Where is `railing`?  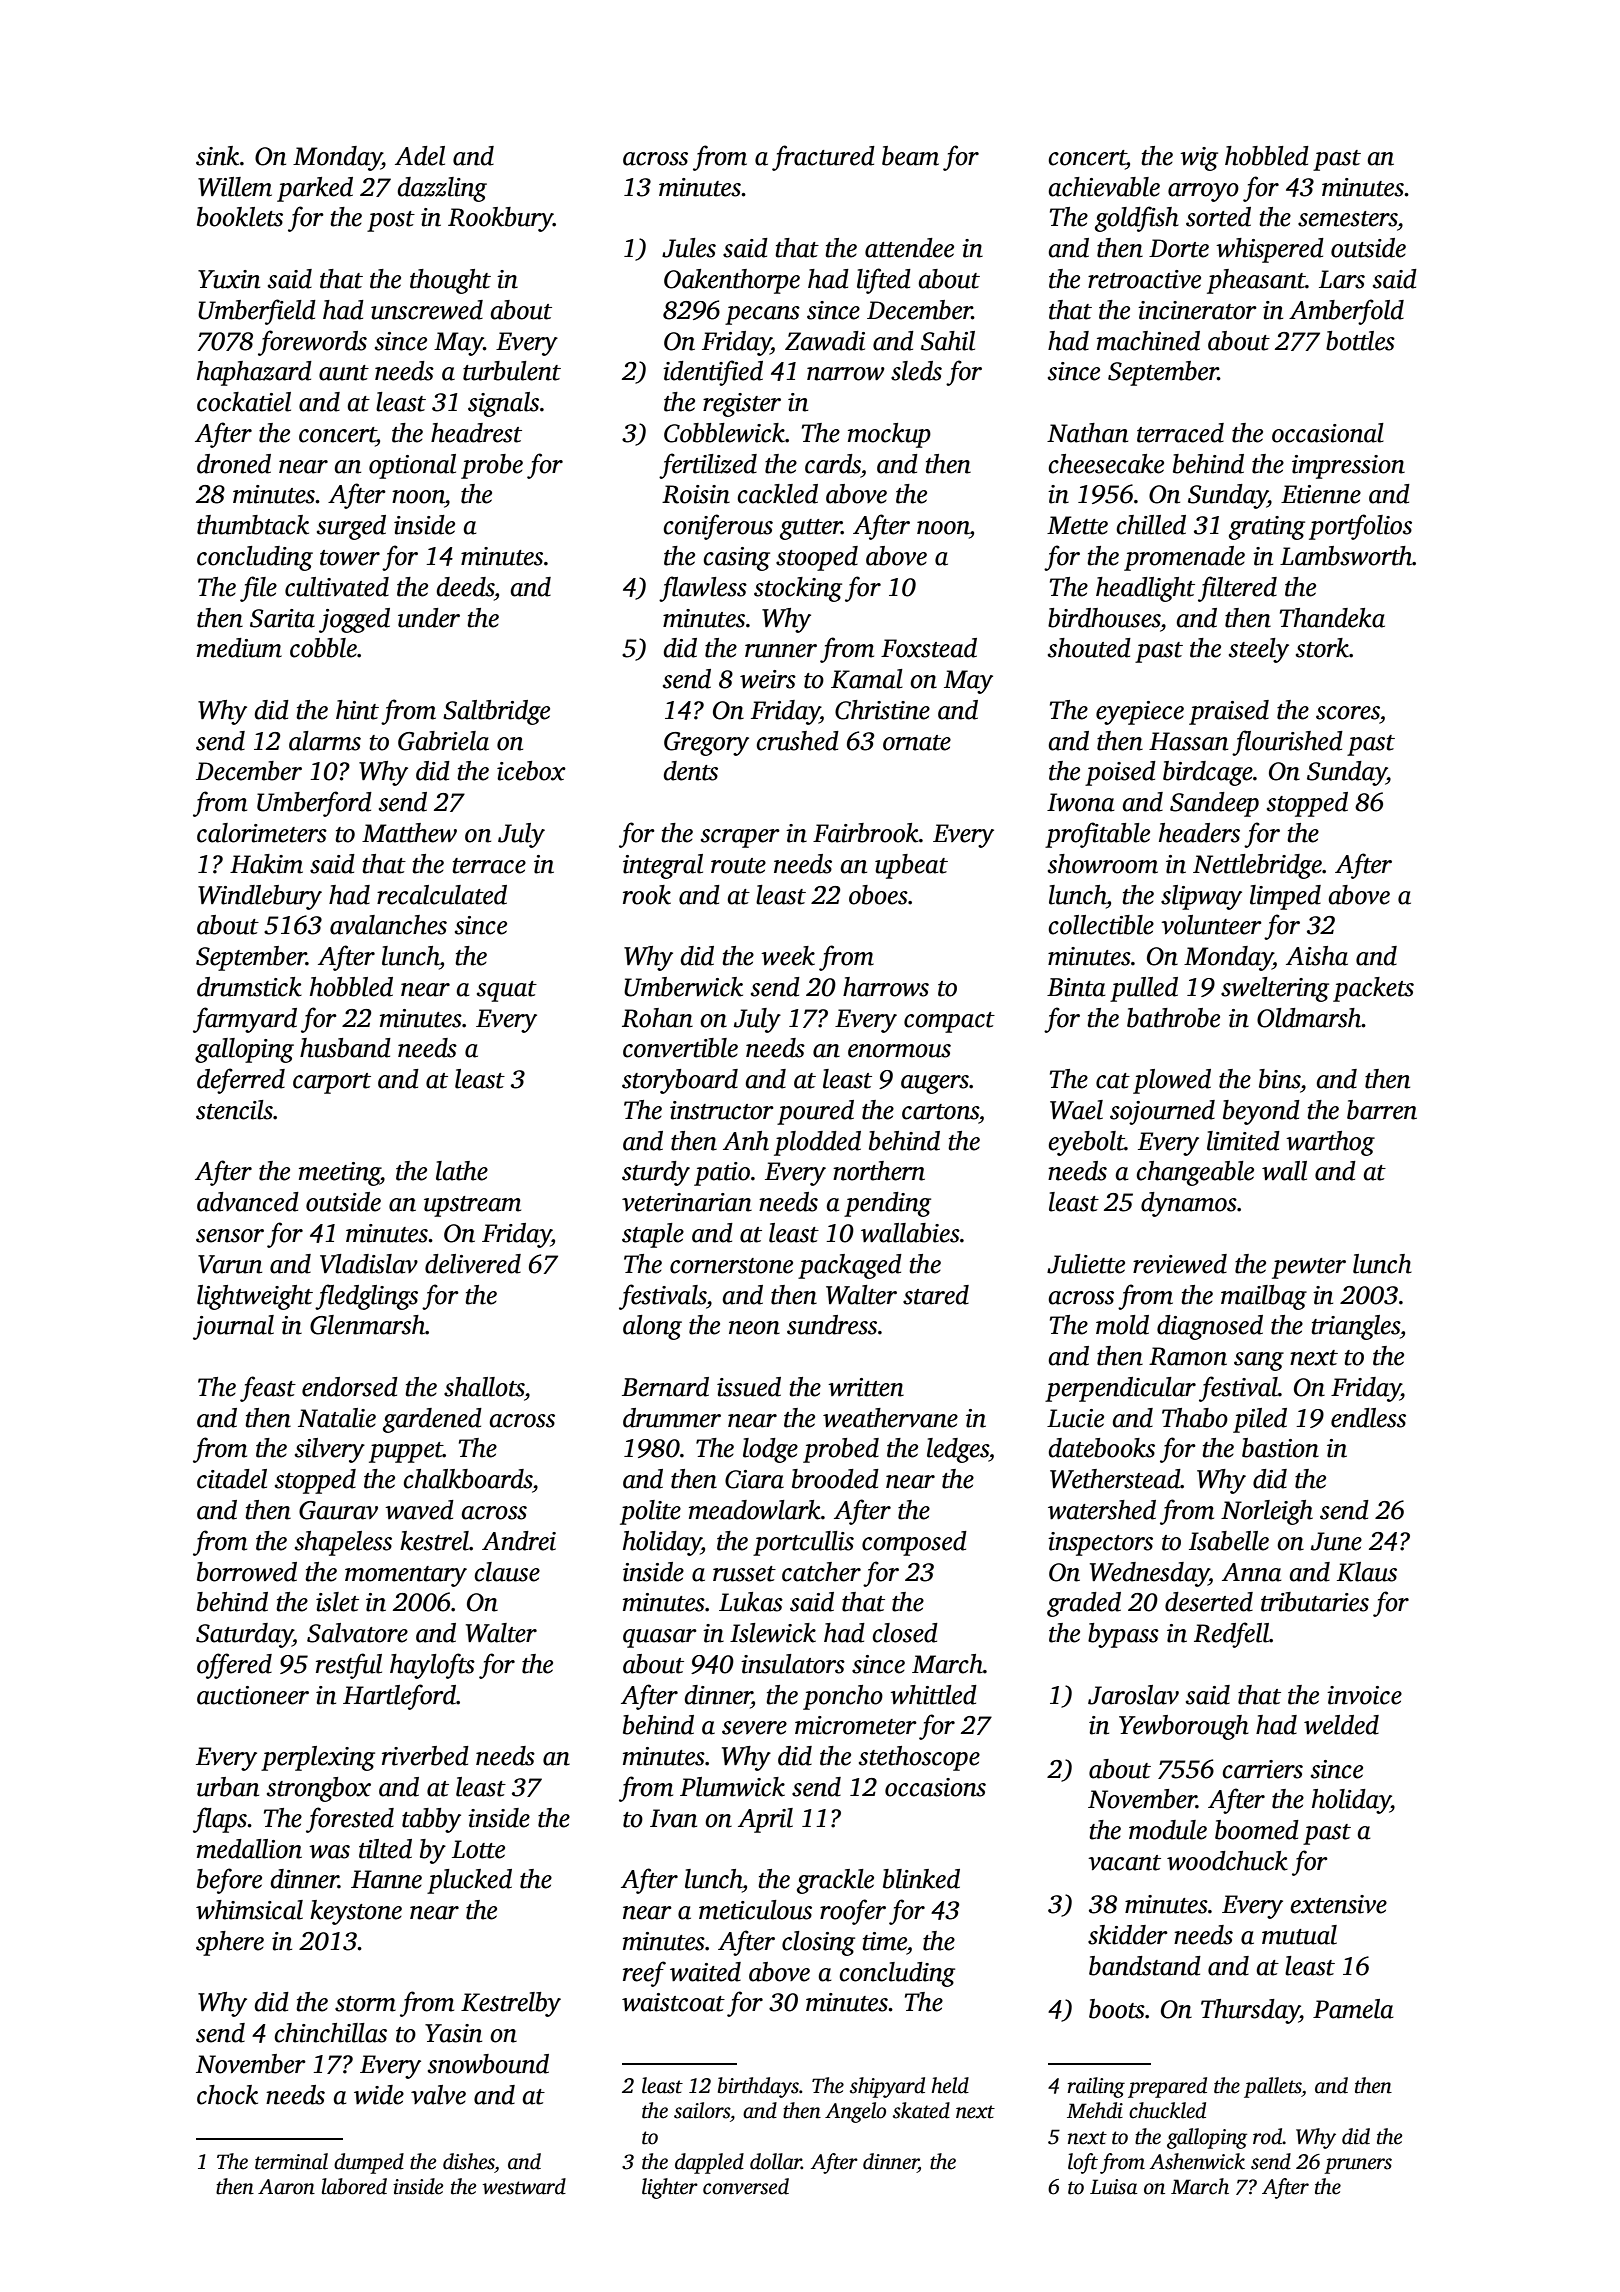 railing is located at coordinates (1096, 2087).
